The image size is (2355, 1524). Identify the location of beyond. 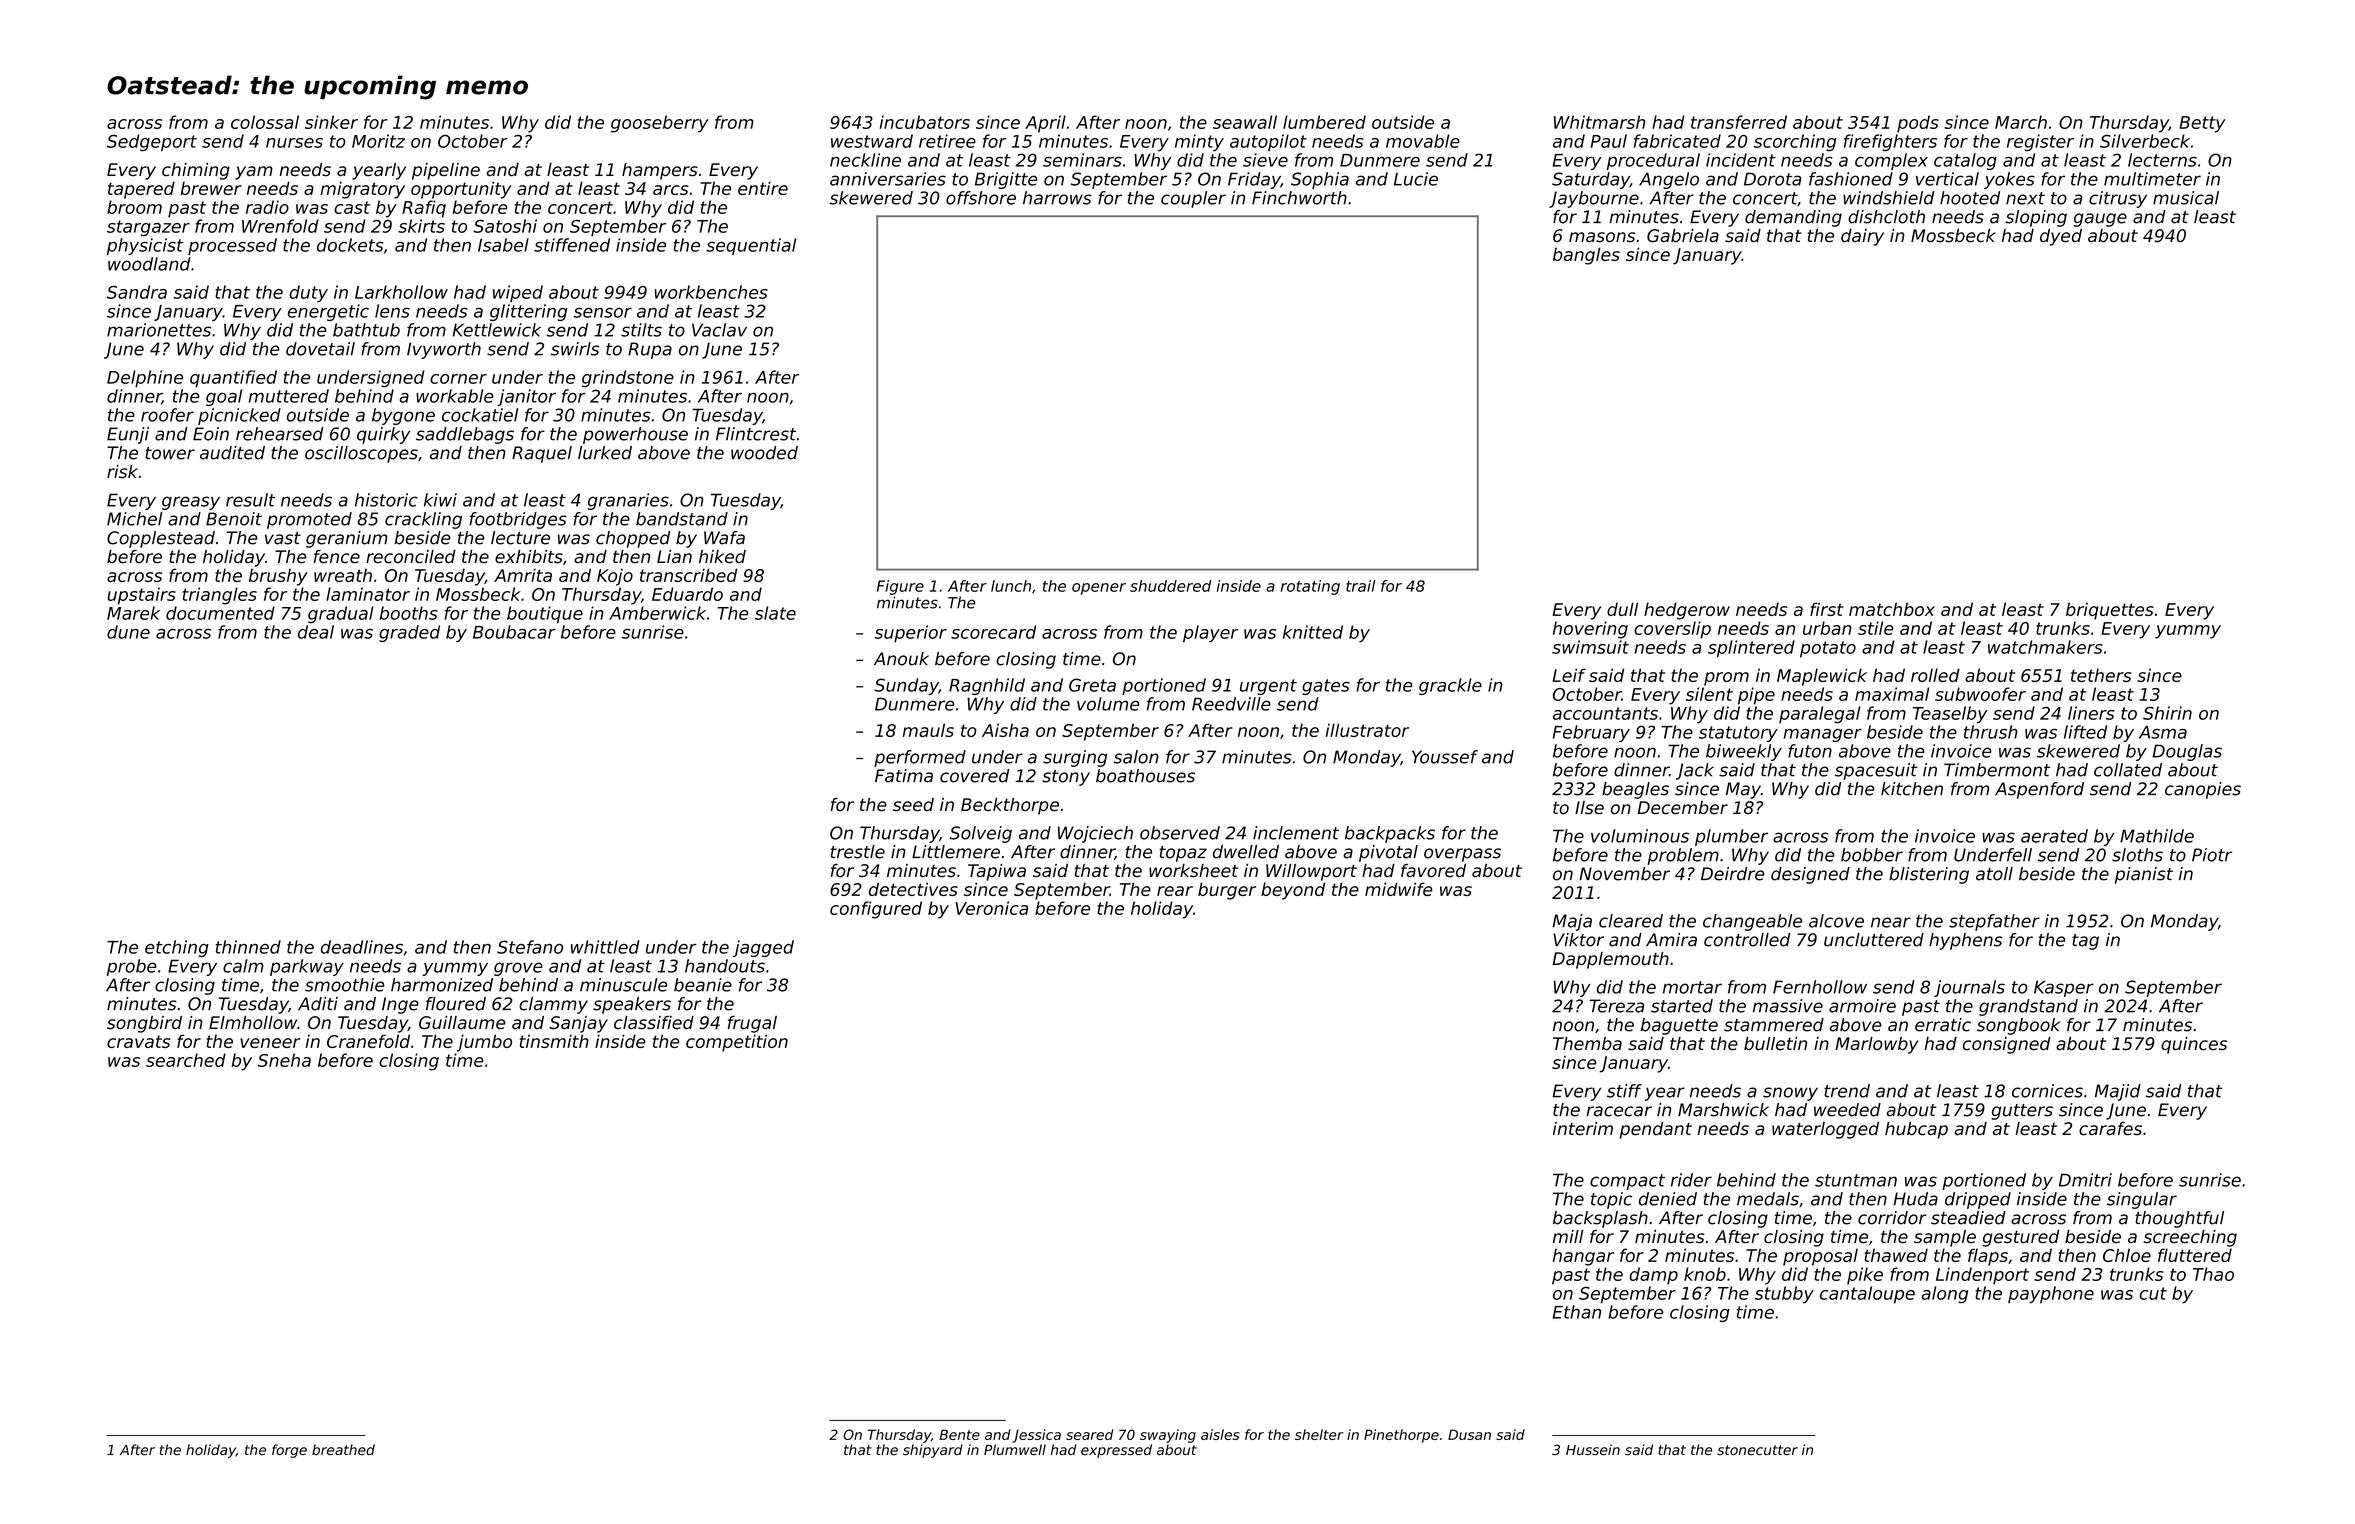
(1293, 891).
